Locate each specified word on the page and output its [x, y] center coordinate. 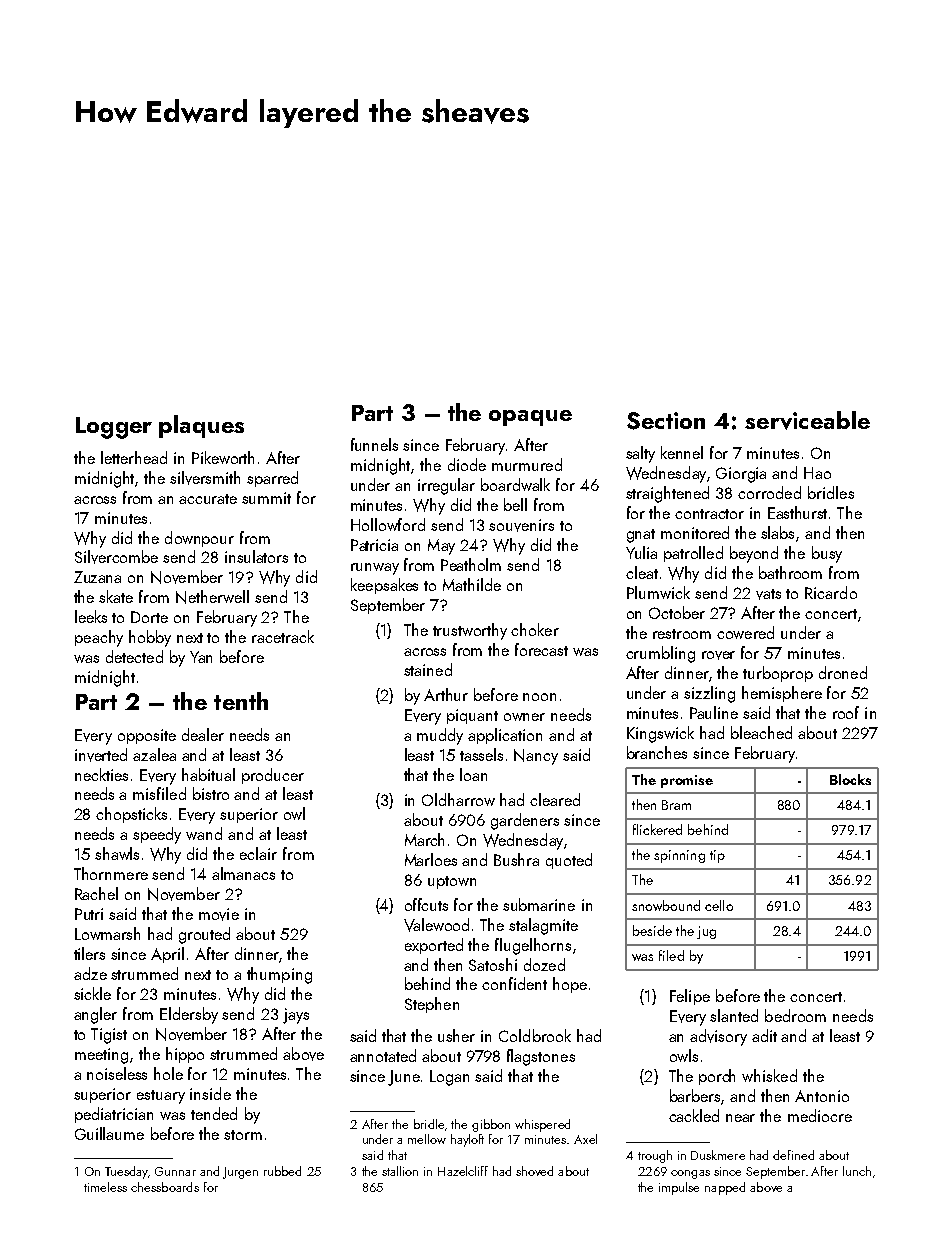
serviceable [807, 420]
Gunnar [175, 1171]
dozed [544, 964]
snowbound [666, 905]
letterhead [134, 457]
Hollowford [388, 524]
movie [219, 914]
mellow [427, 1139]
